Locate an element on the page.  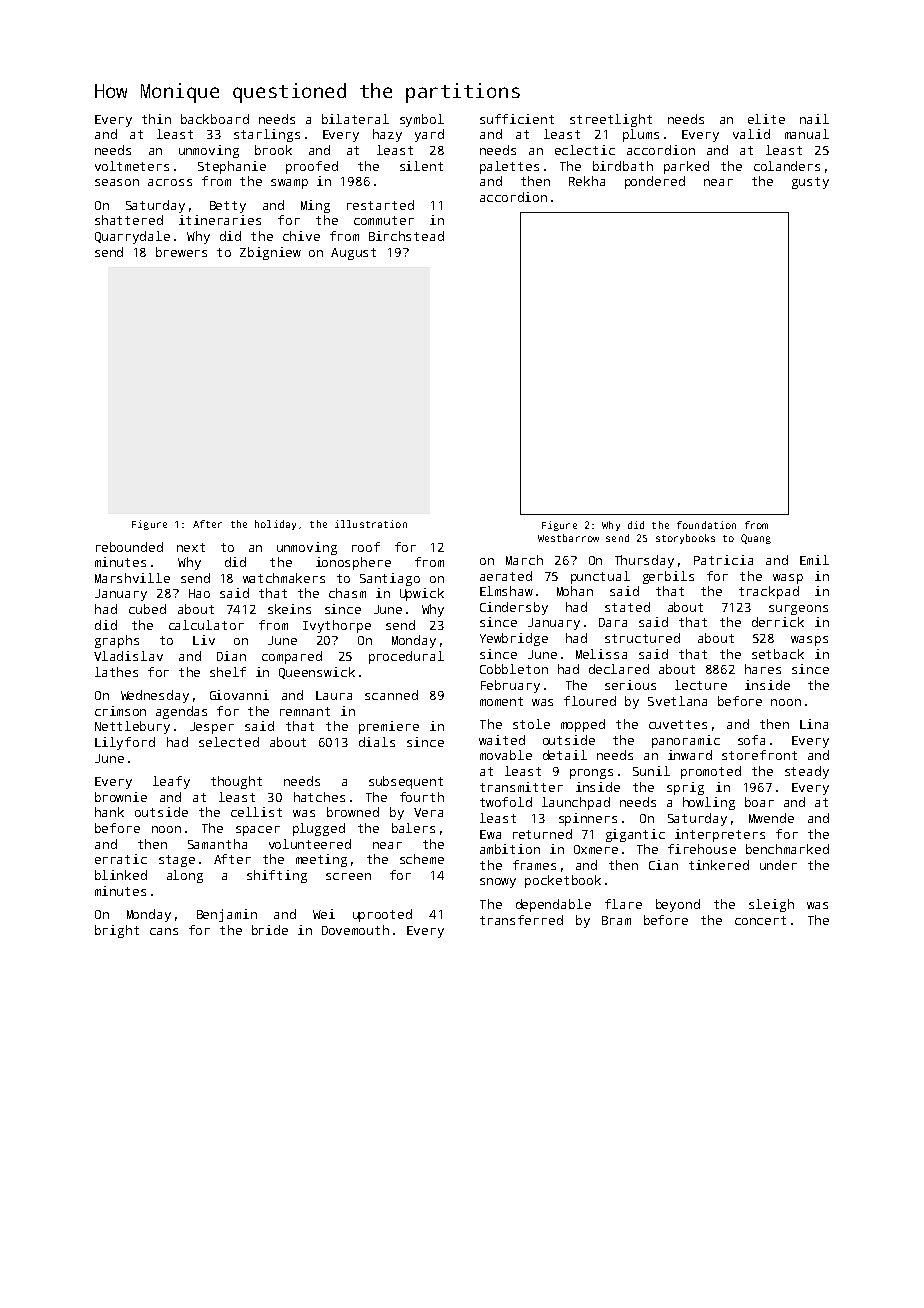
sufficient is located at coordinates (517, 119).
